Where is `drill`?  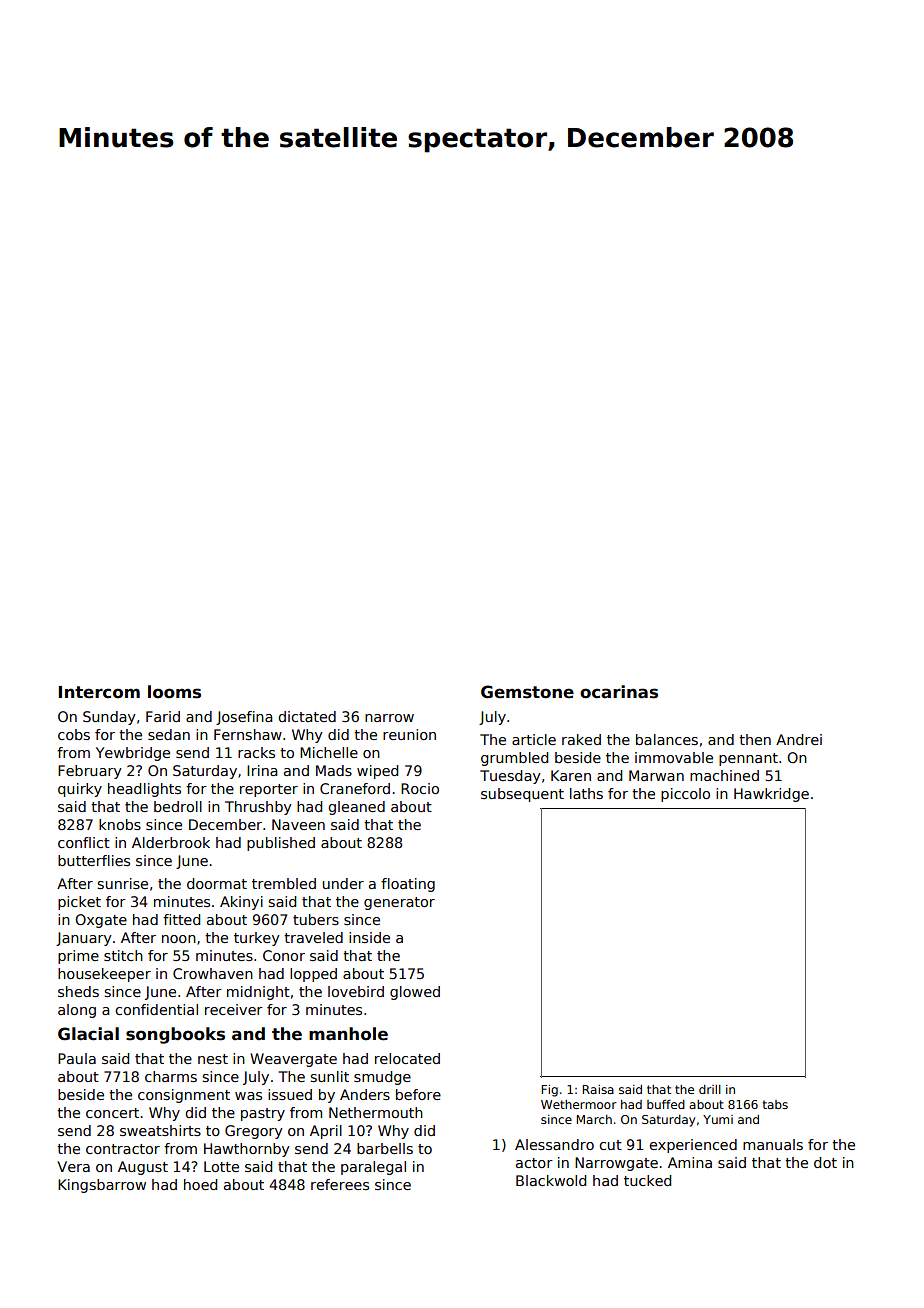 drill is located at coordinates (710, 1089).
